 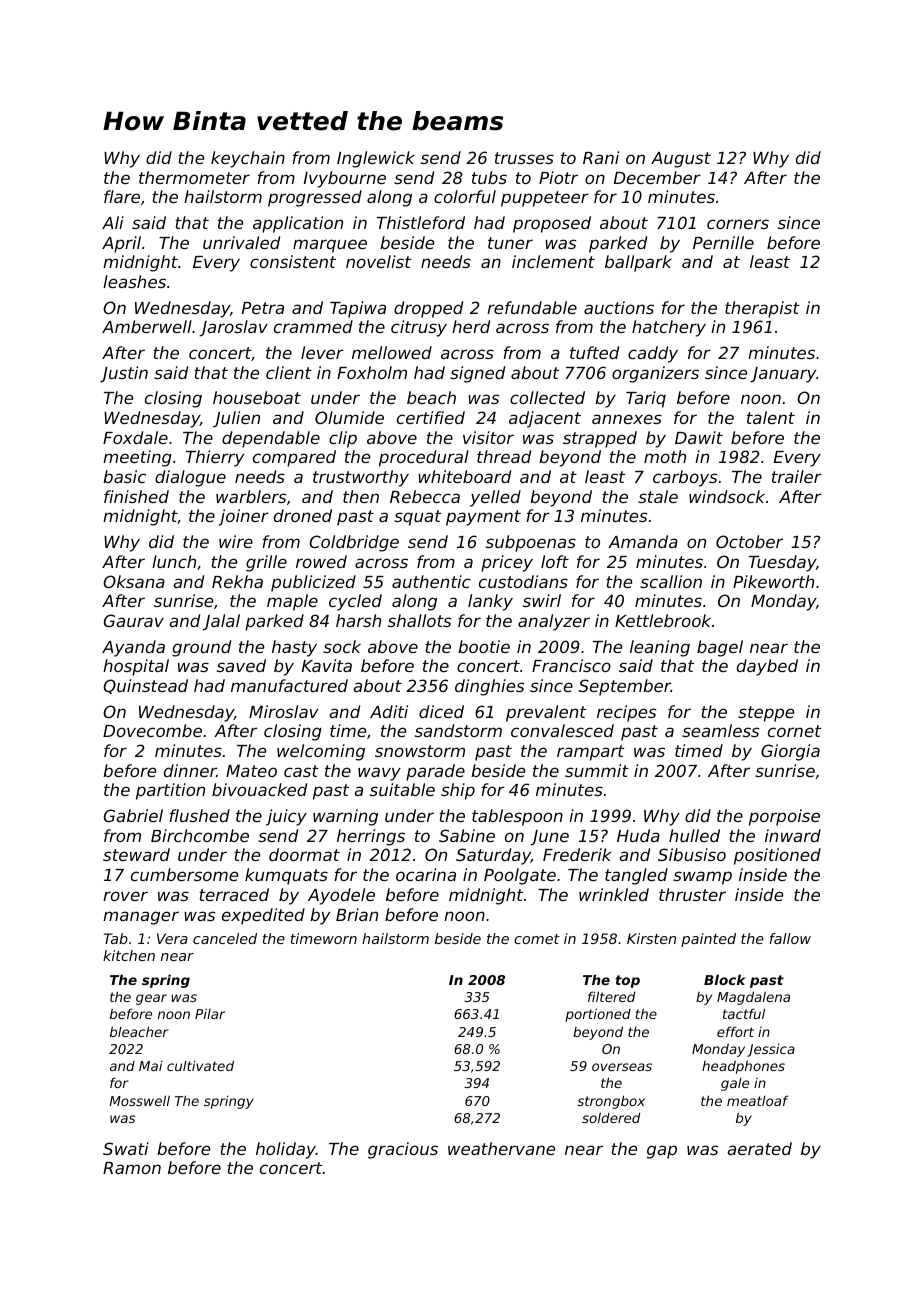 What do you see at coordinates (371, 837) in the image?
I see `herrings` at bounding box center [371, 837].
